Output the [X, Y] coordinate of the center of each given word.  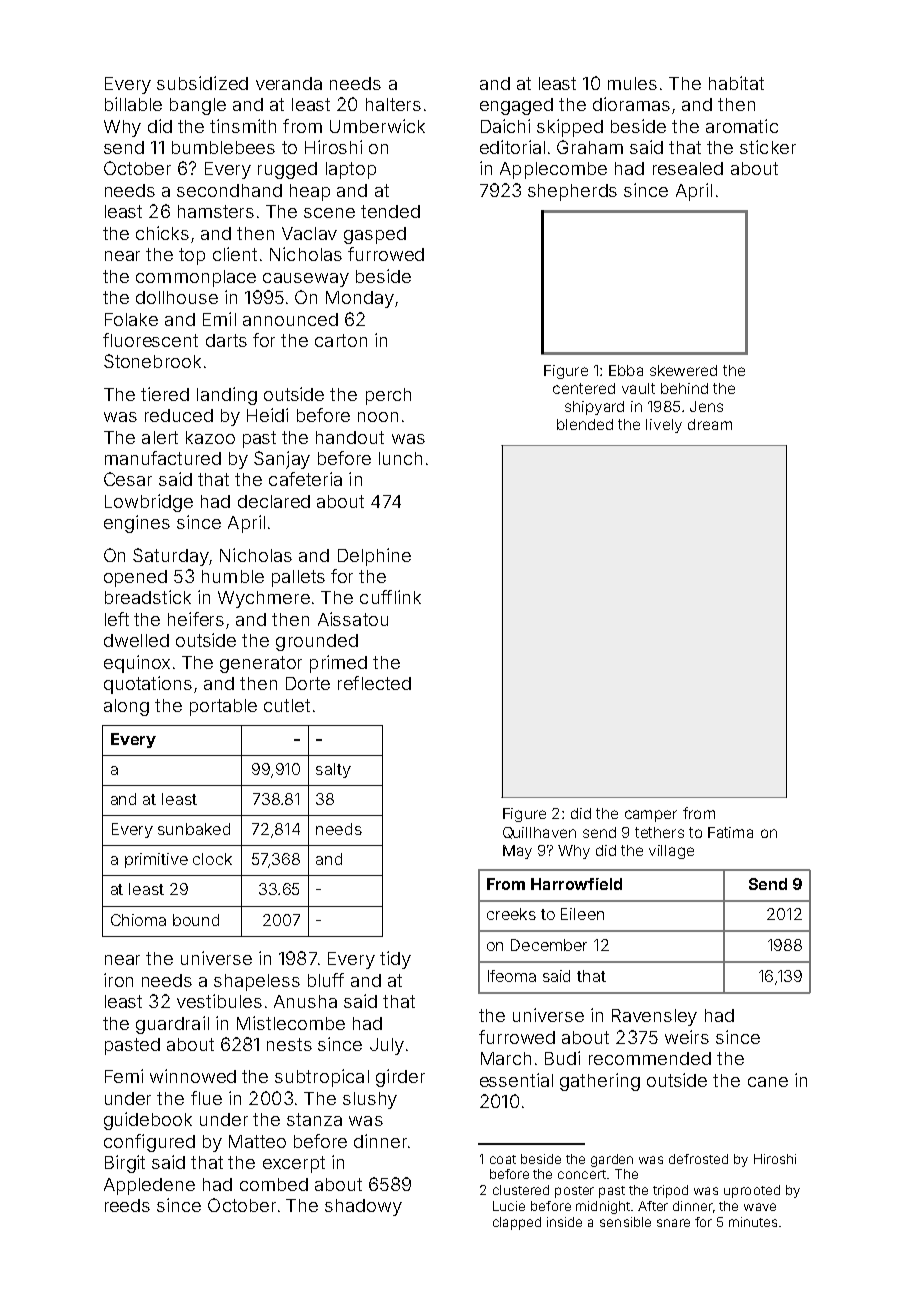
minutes [753, 1222]
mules [632, 83]
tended [390, 211]
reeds [127, 1205]
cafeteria [305, 479]
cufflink [390, 597]
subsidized [202, 83]
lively [664, 426]
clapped [517, 1223]
